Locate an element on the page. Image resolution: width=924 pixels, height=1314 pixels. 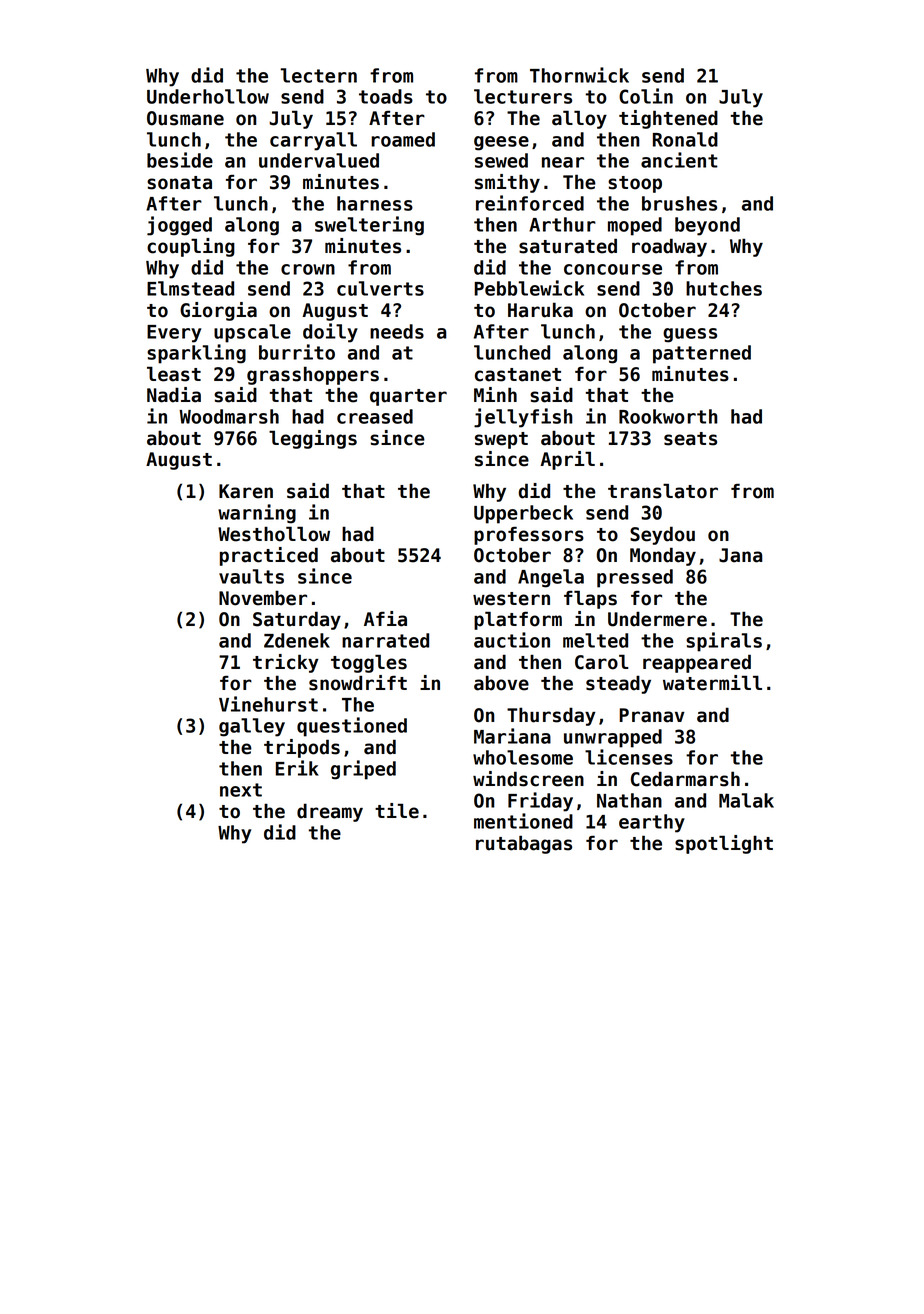
Erik is located at coordinates (297, 768).
